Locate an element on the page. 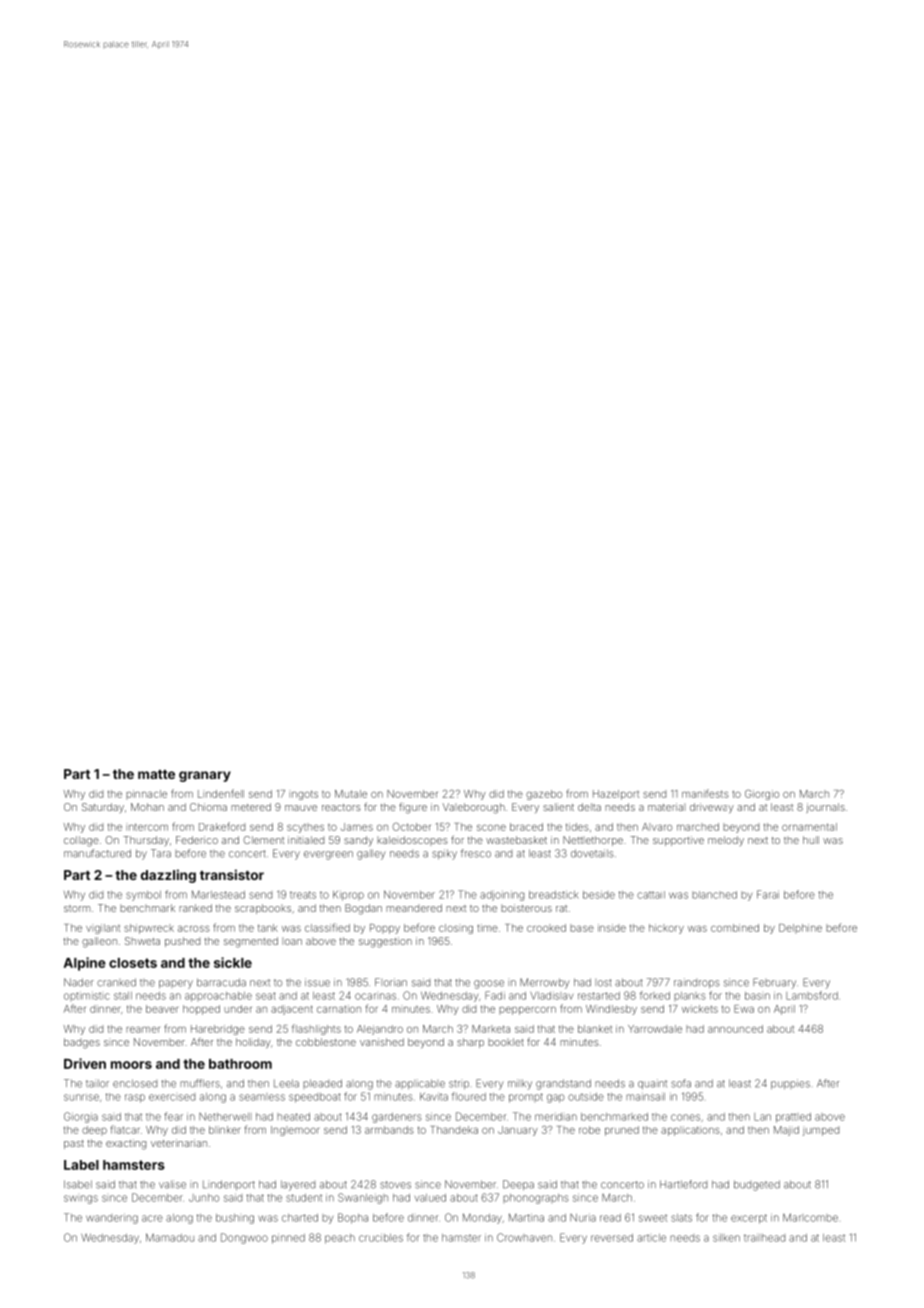 Image resolution: width=924 pixels, height=1308 pixels. budgeted is located at coordinates (757, 1185).
